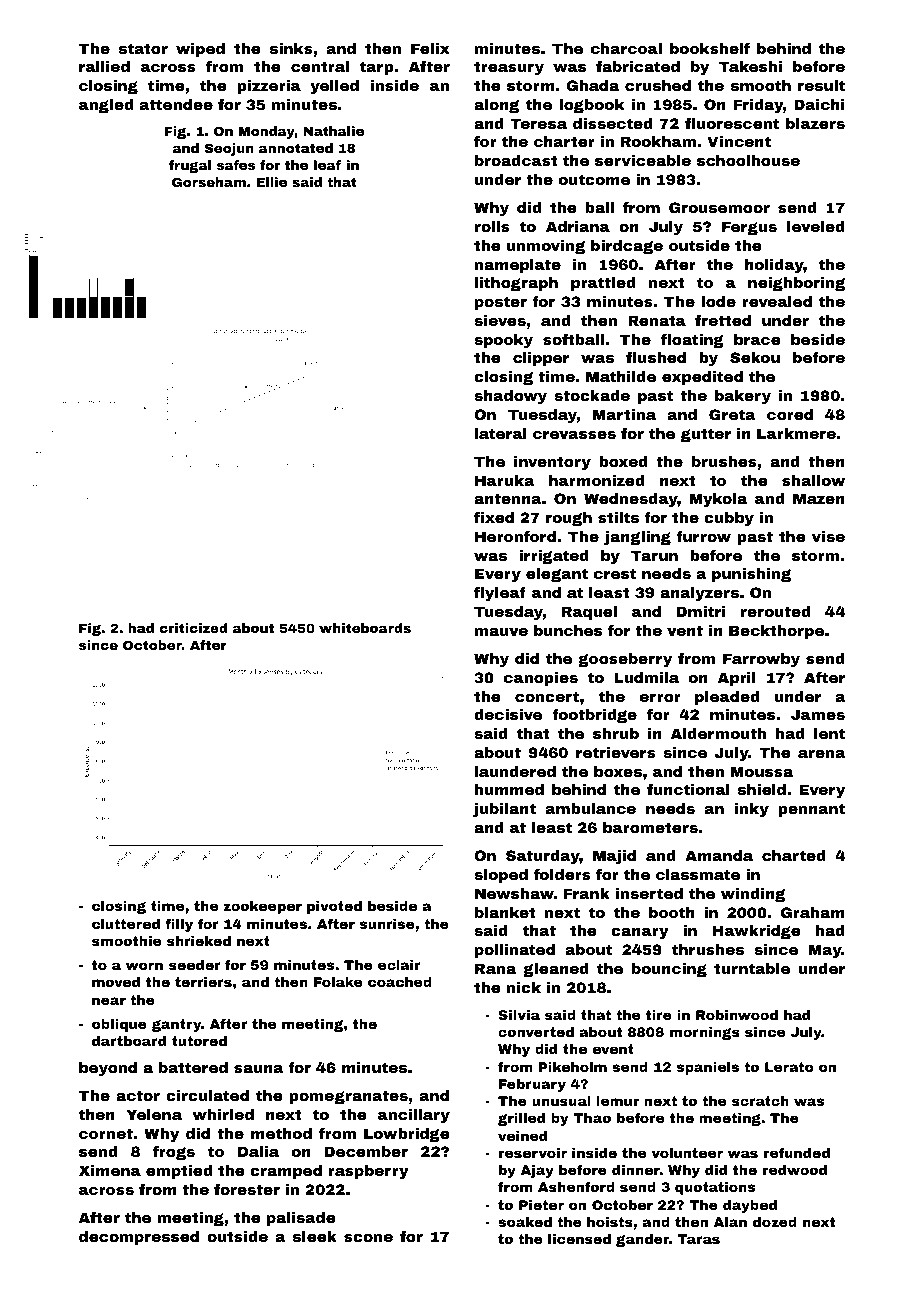  Describe the element at coordinates (106, 1133) in the screenshot. I see `cornet` at that location.
